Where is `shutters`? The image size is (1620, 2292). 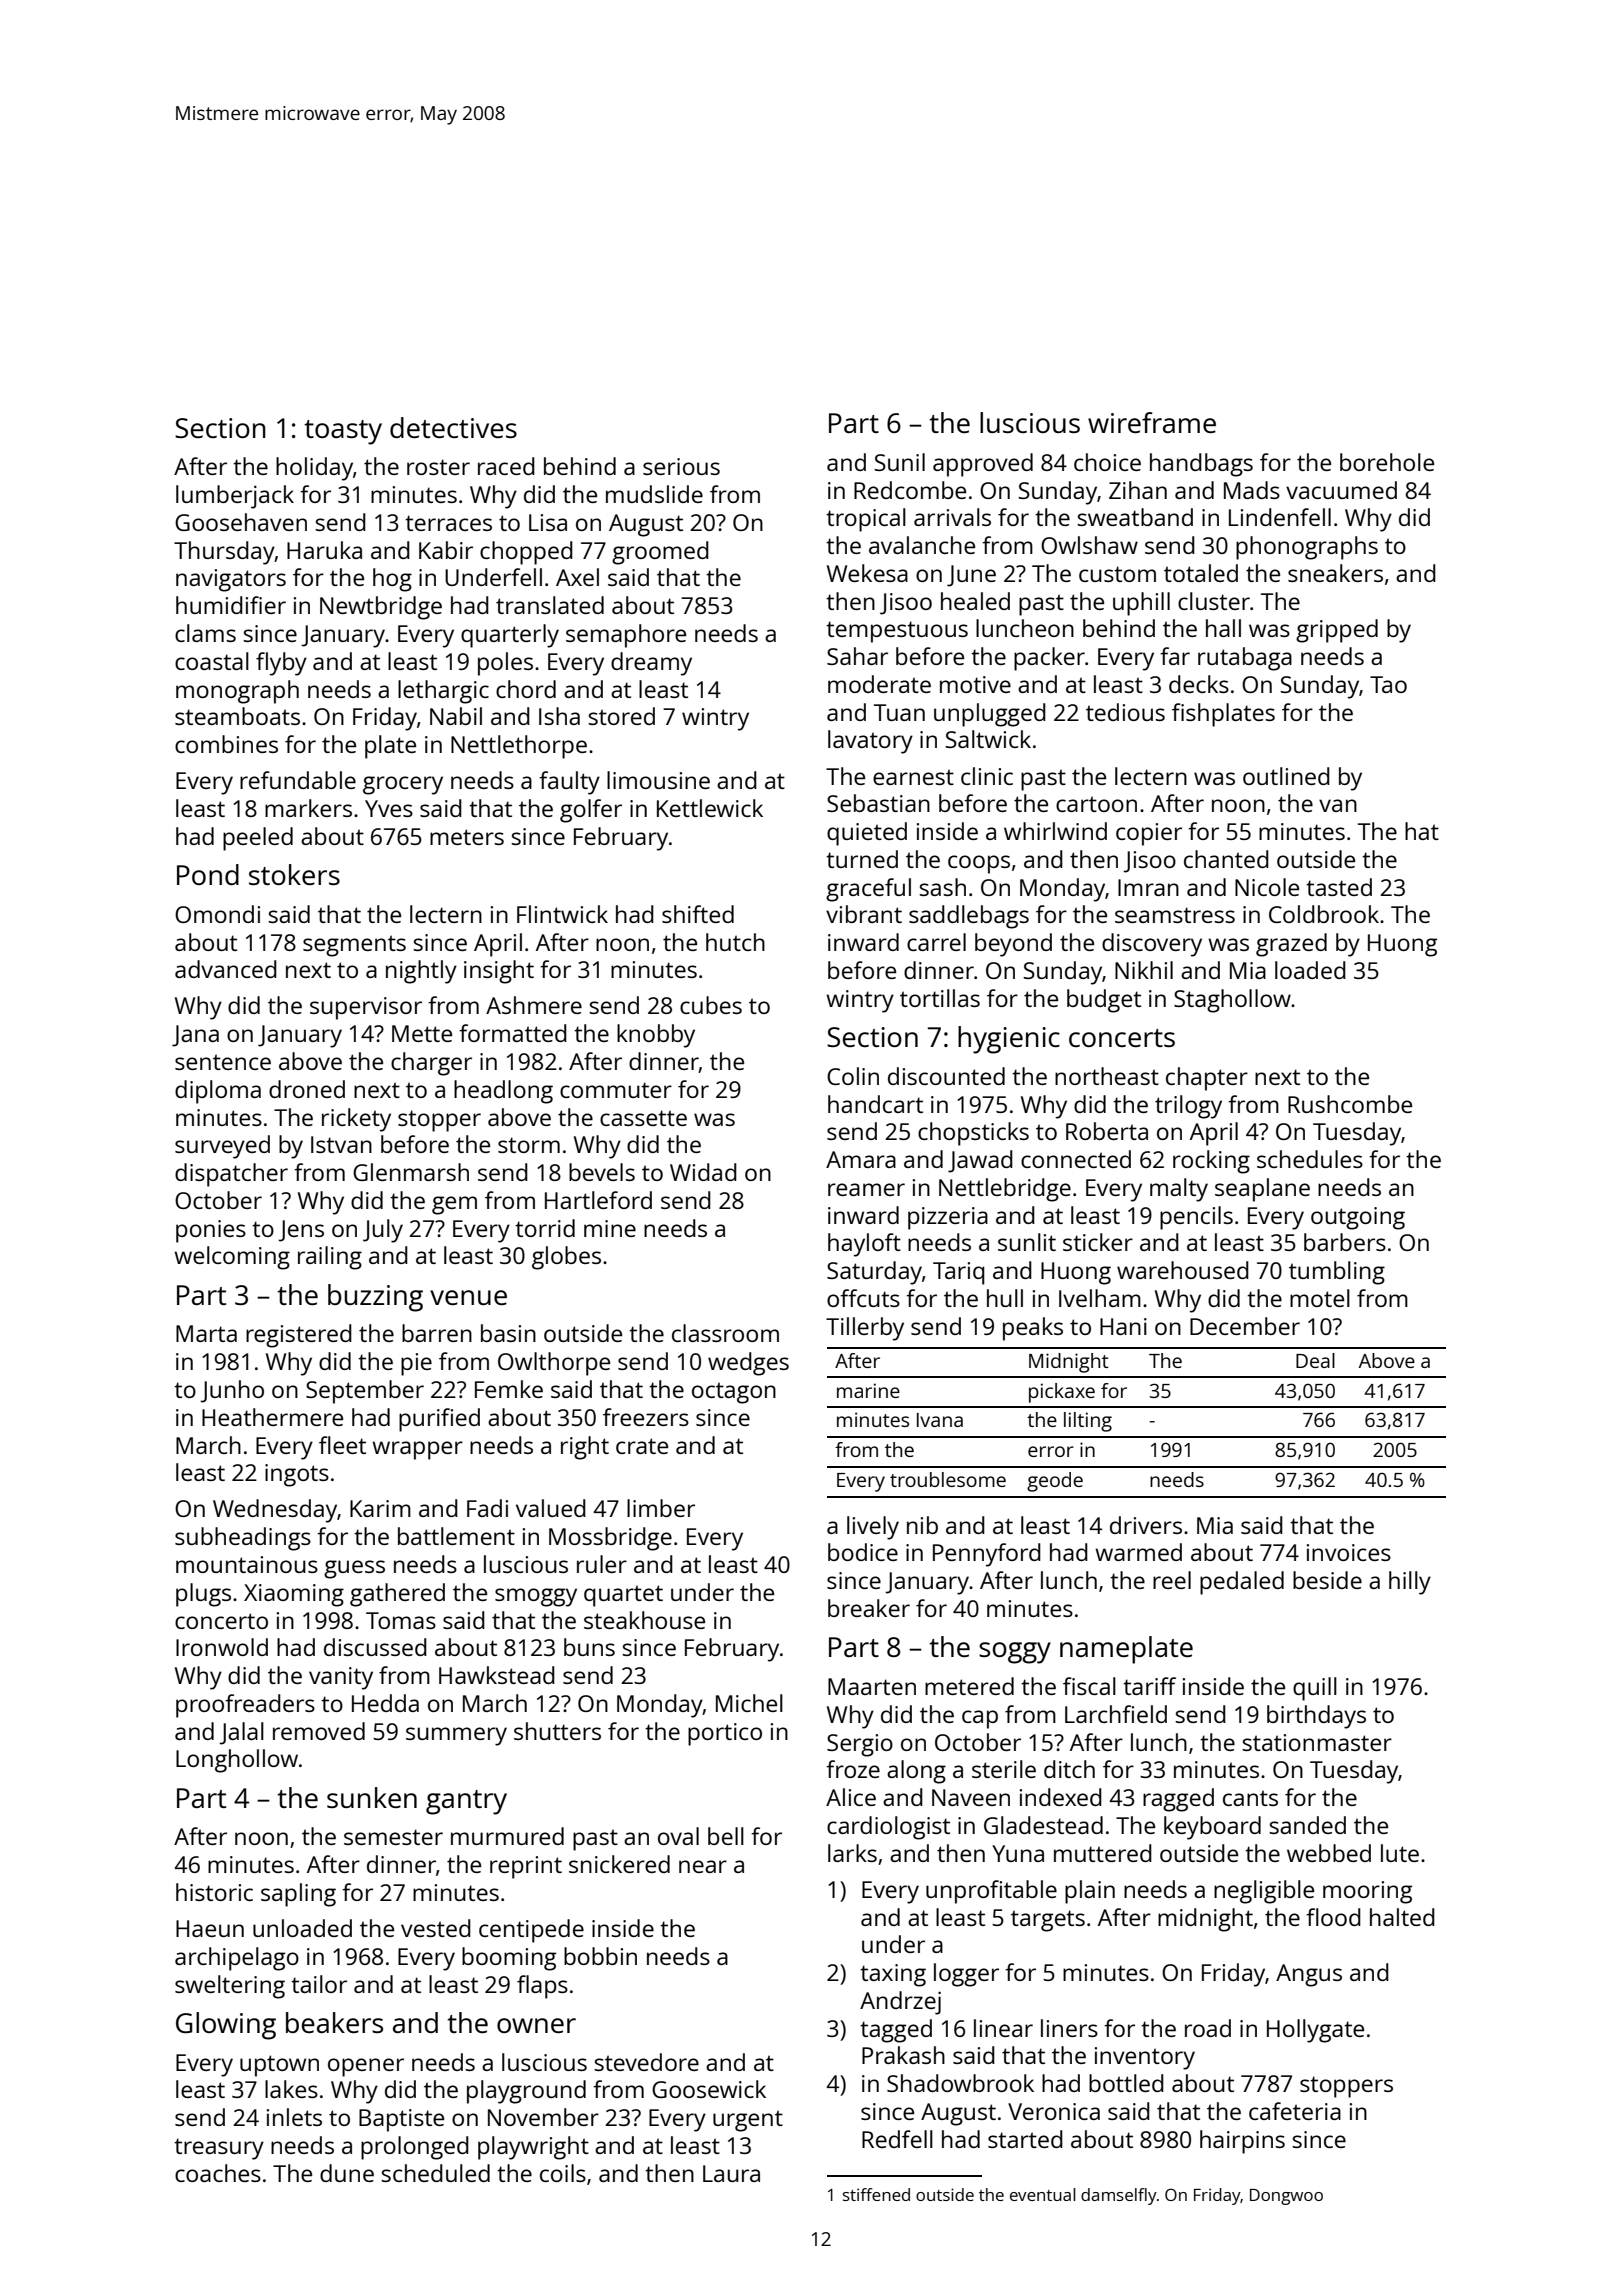
shutters is located at coordinates (557, 1731).
